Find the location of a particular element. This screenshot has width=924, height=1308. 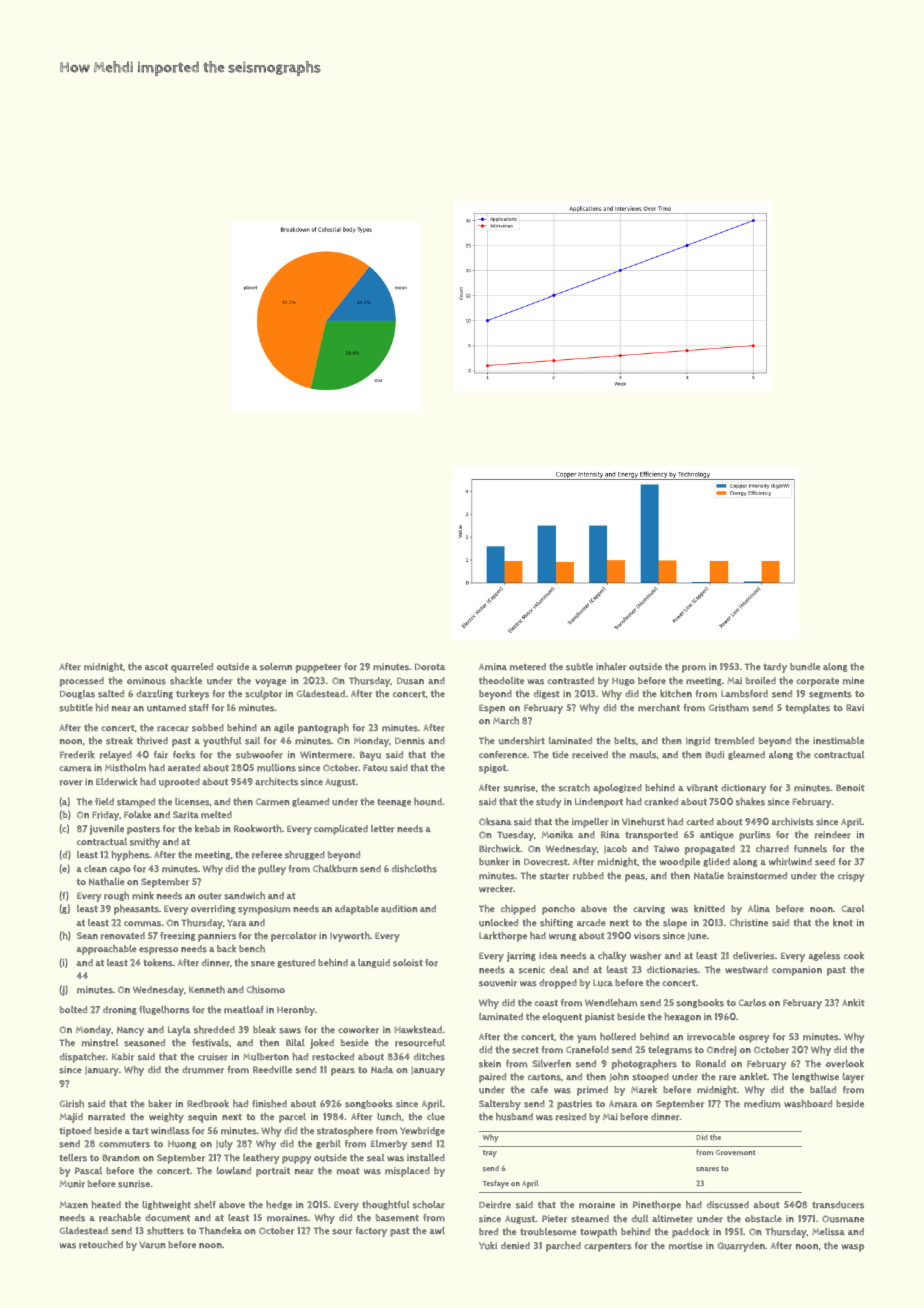

wrecker is located at coordinates (496, 889).
